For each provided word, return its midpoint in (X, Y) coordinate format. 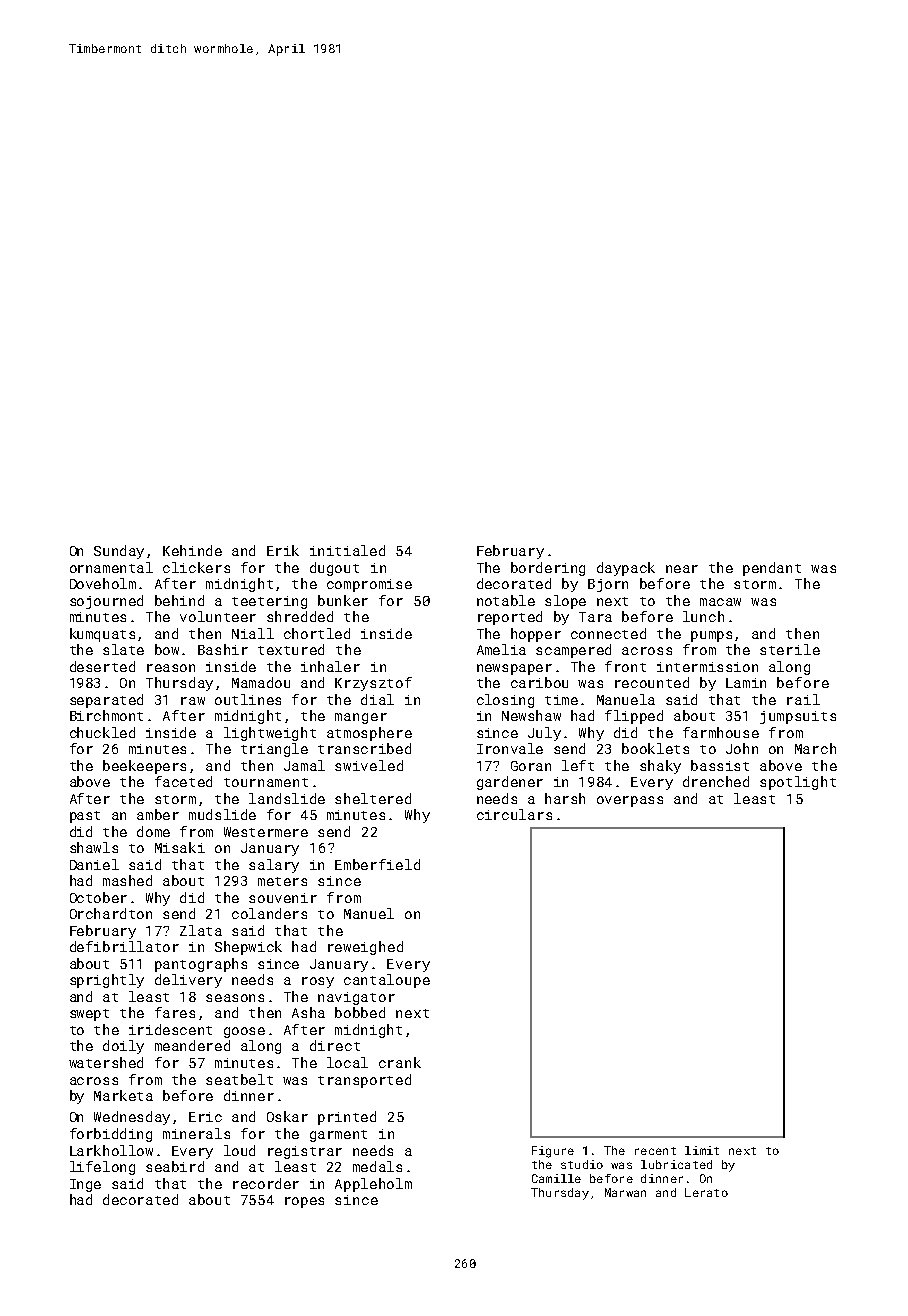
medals (377, 1166)
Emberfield (377, 864)
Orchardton (111, 913)
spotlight (798, 783)
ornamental (111, 567)
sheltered (373, 798)
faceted (183, 781)
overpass (630, 801)
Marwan (625, 1192)
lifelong (102, 1168)
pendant (772, 569)
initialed (347, 550)
